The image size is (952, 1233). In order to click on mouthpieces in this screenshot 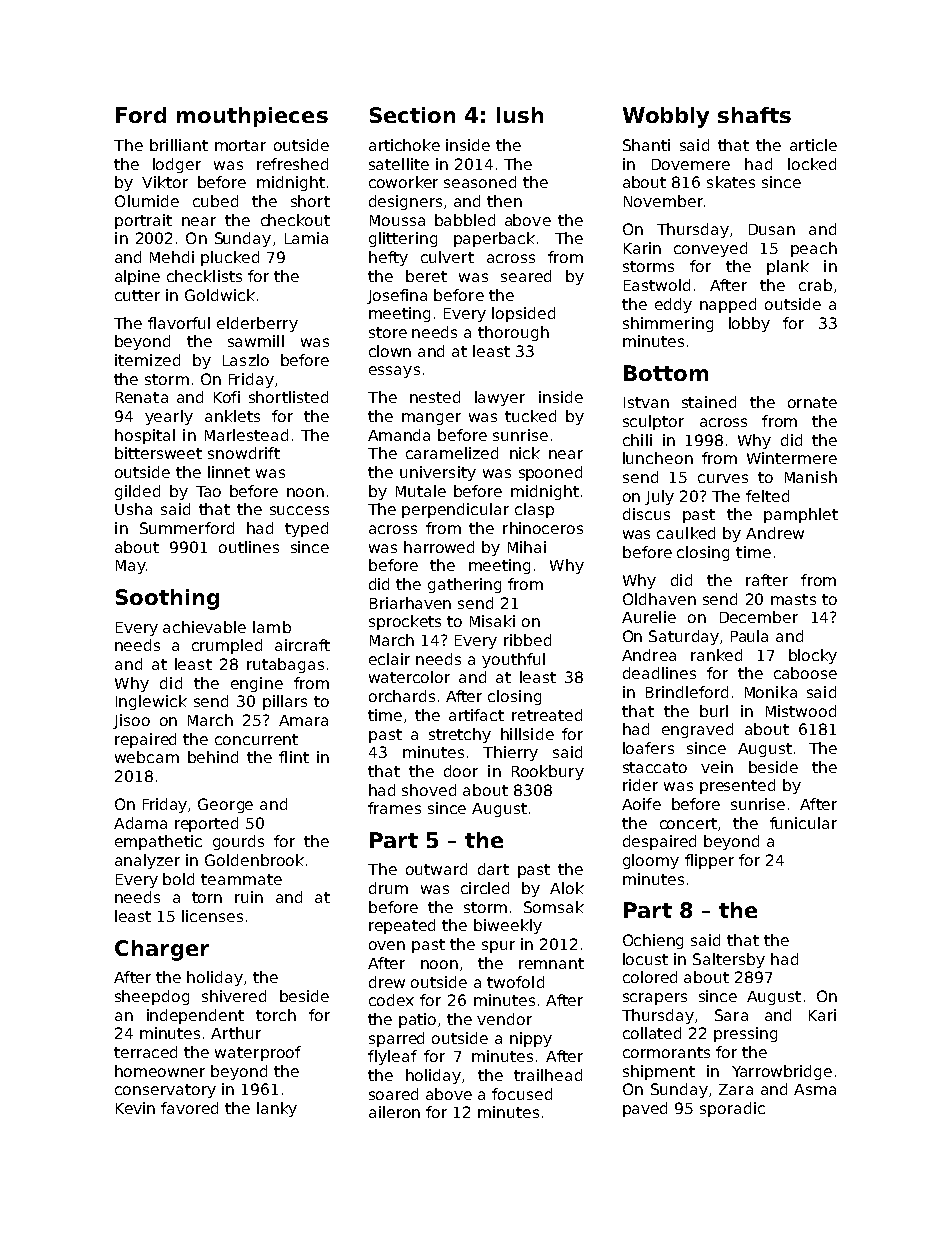, I will do `click(252, 117)`.
